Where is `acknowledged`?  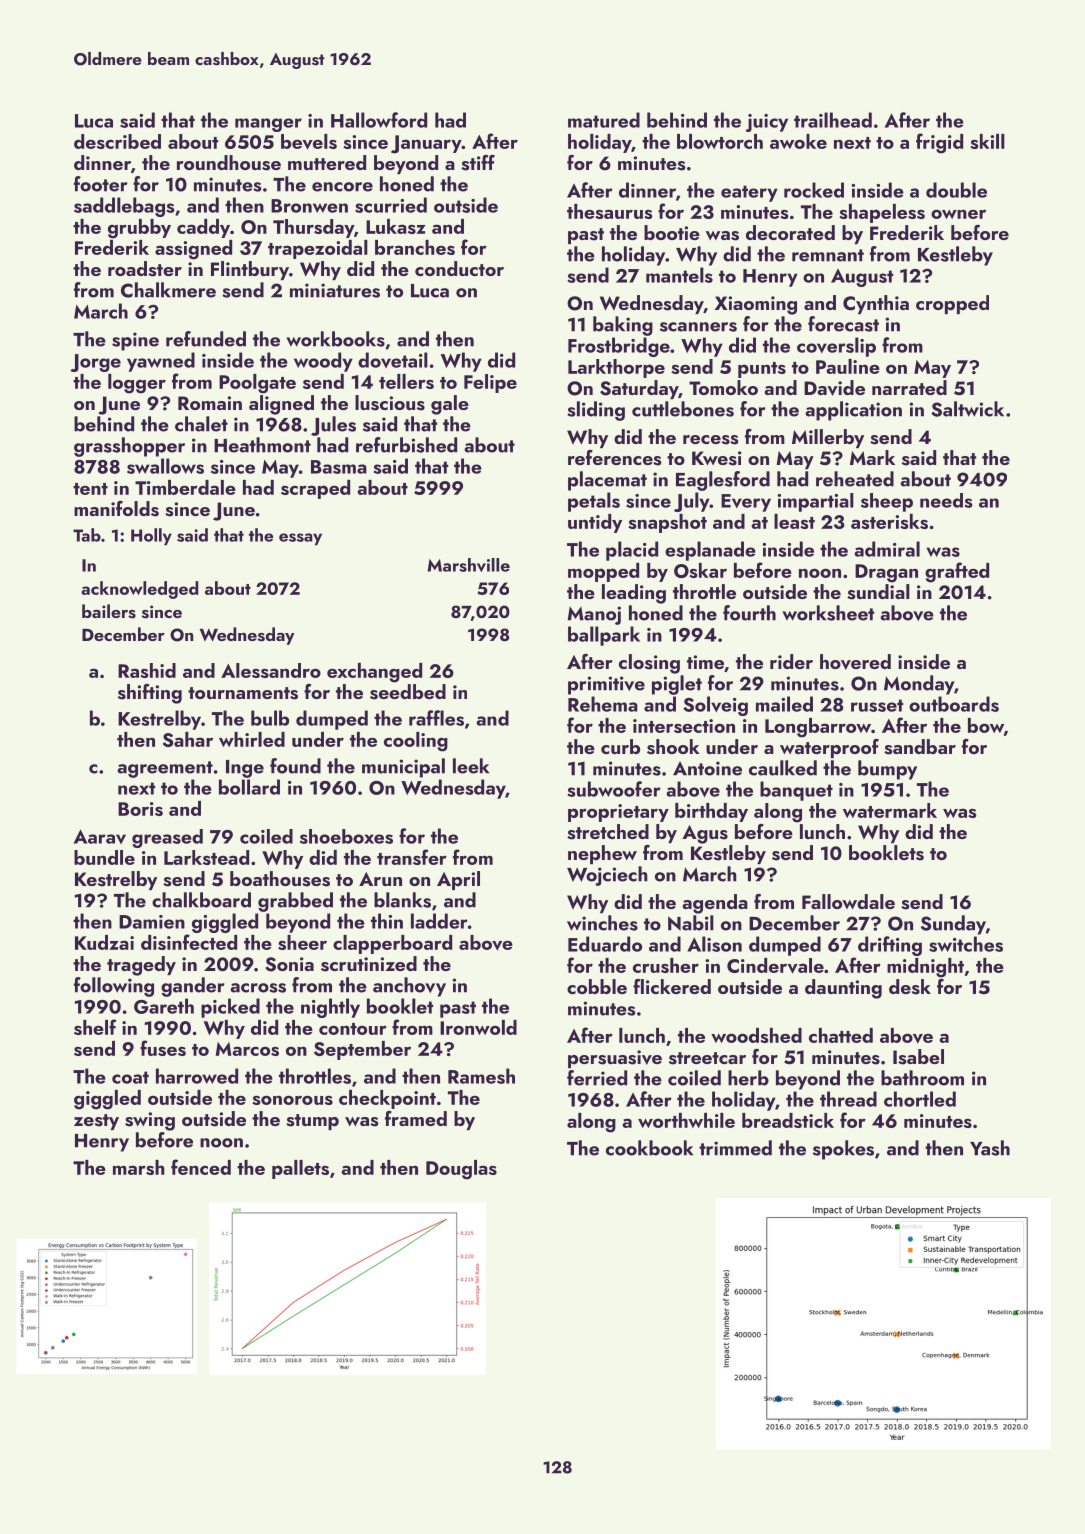 acknowledged is located at coordinates (139, 590).
